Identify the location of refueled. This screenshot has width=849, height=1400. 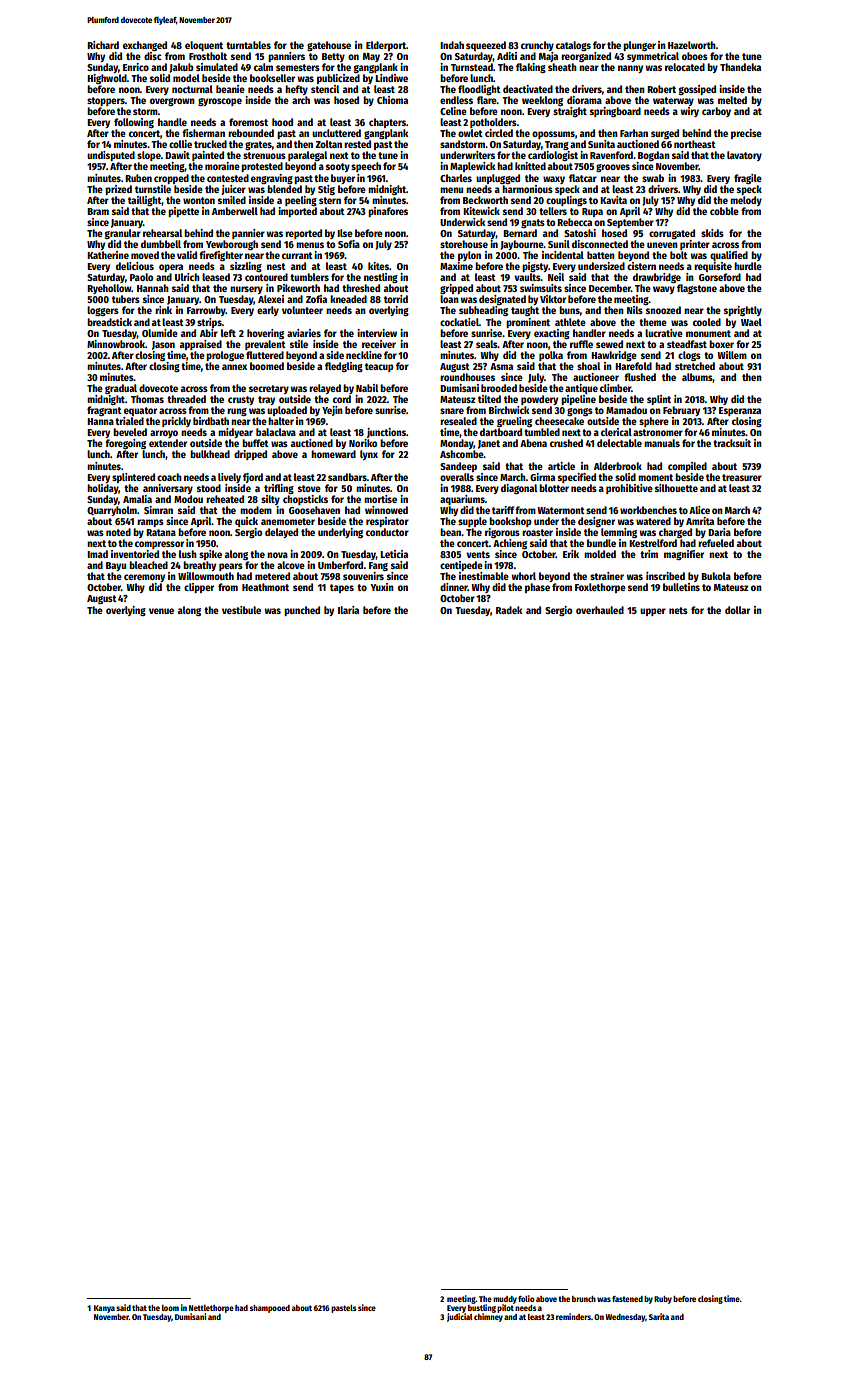
(716, 543).
